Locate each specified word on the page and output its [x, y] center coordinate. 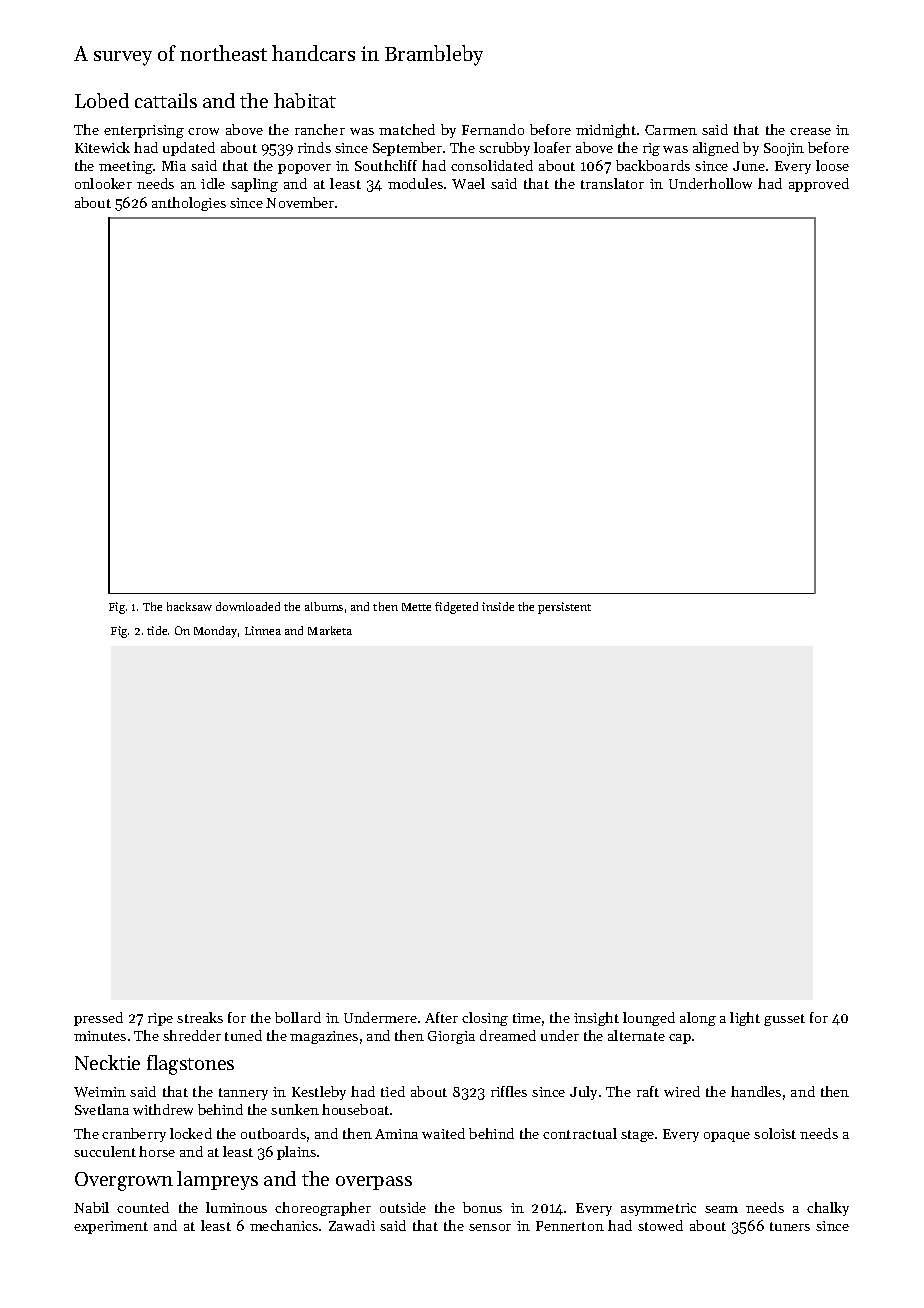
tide [157, 630]
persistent [564, 608]
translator [612, 183]
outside [403, 1207]
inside [498, 606]
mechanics [284, 1225]
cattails [166, 100]
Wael [468, 183]
